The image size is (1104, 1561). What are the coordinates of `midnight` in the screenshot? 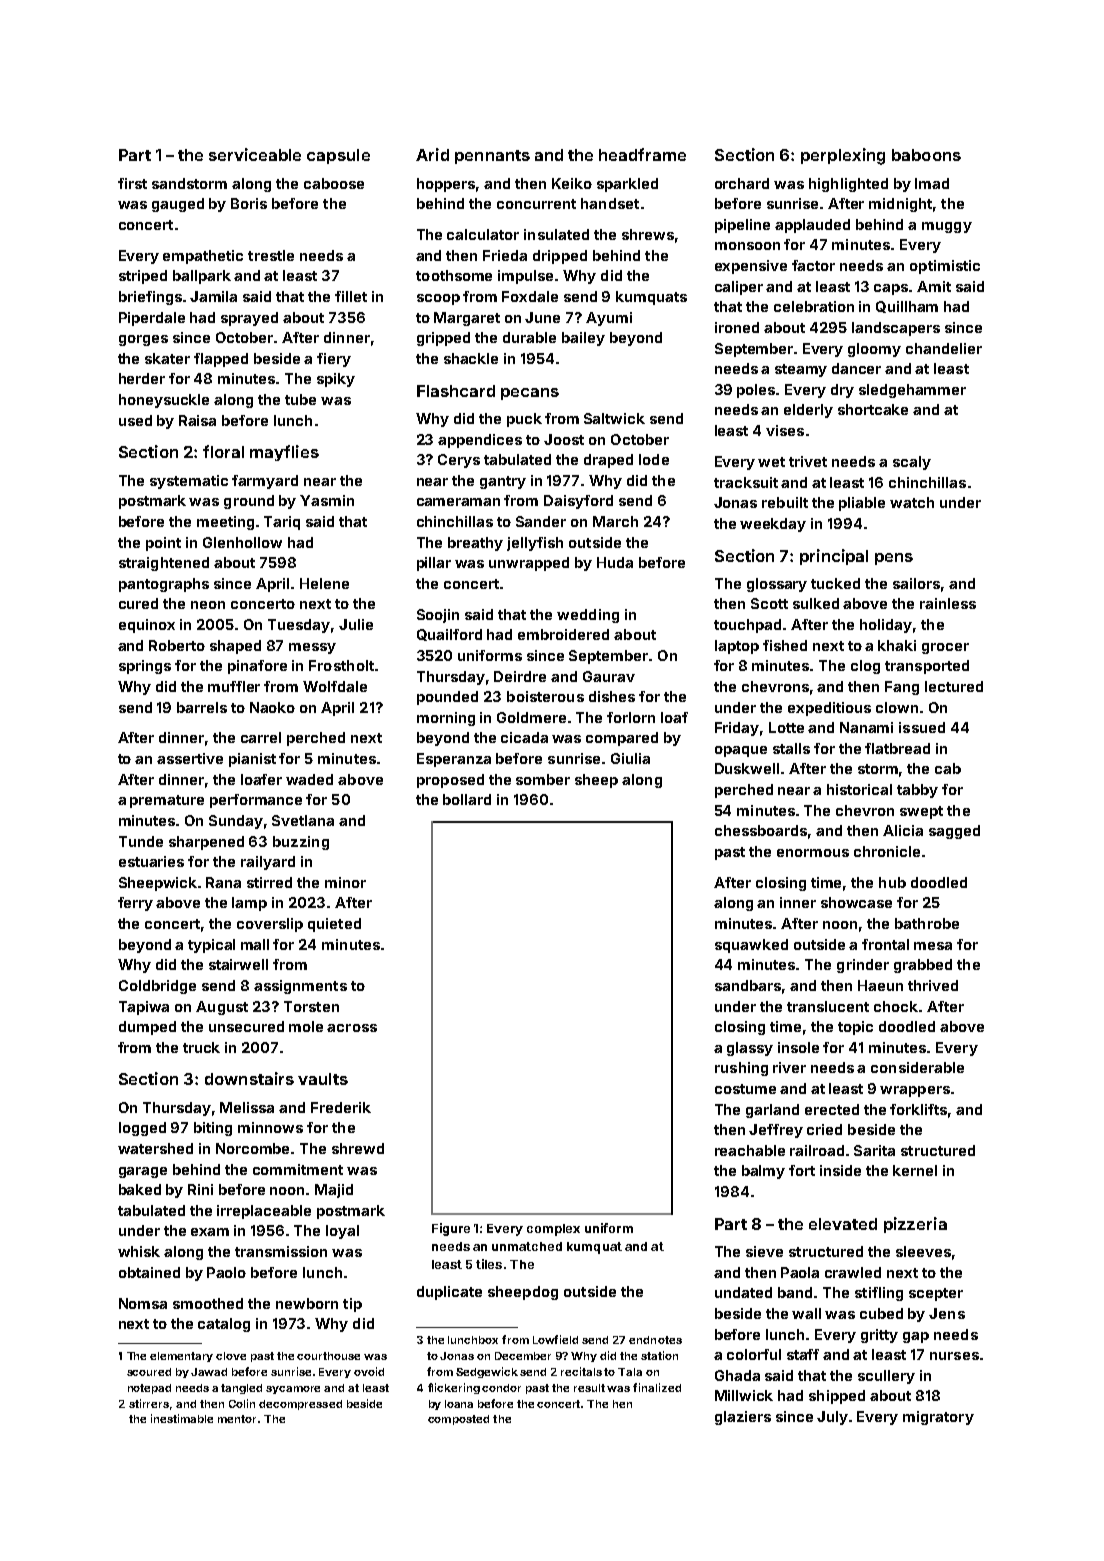 It's located at (900, 205).
